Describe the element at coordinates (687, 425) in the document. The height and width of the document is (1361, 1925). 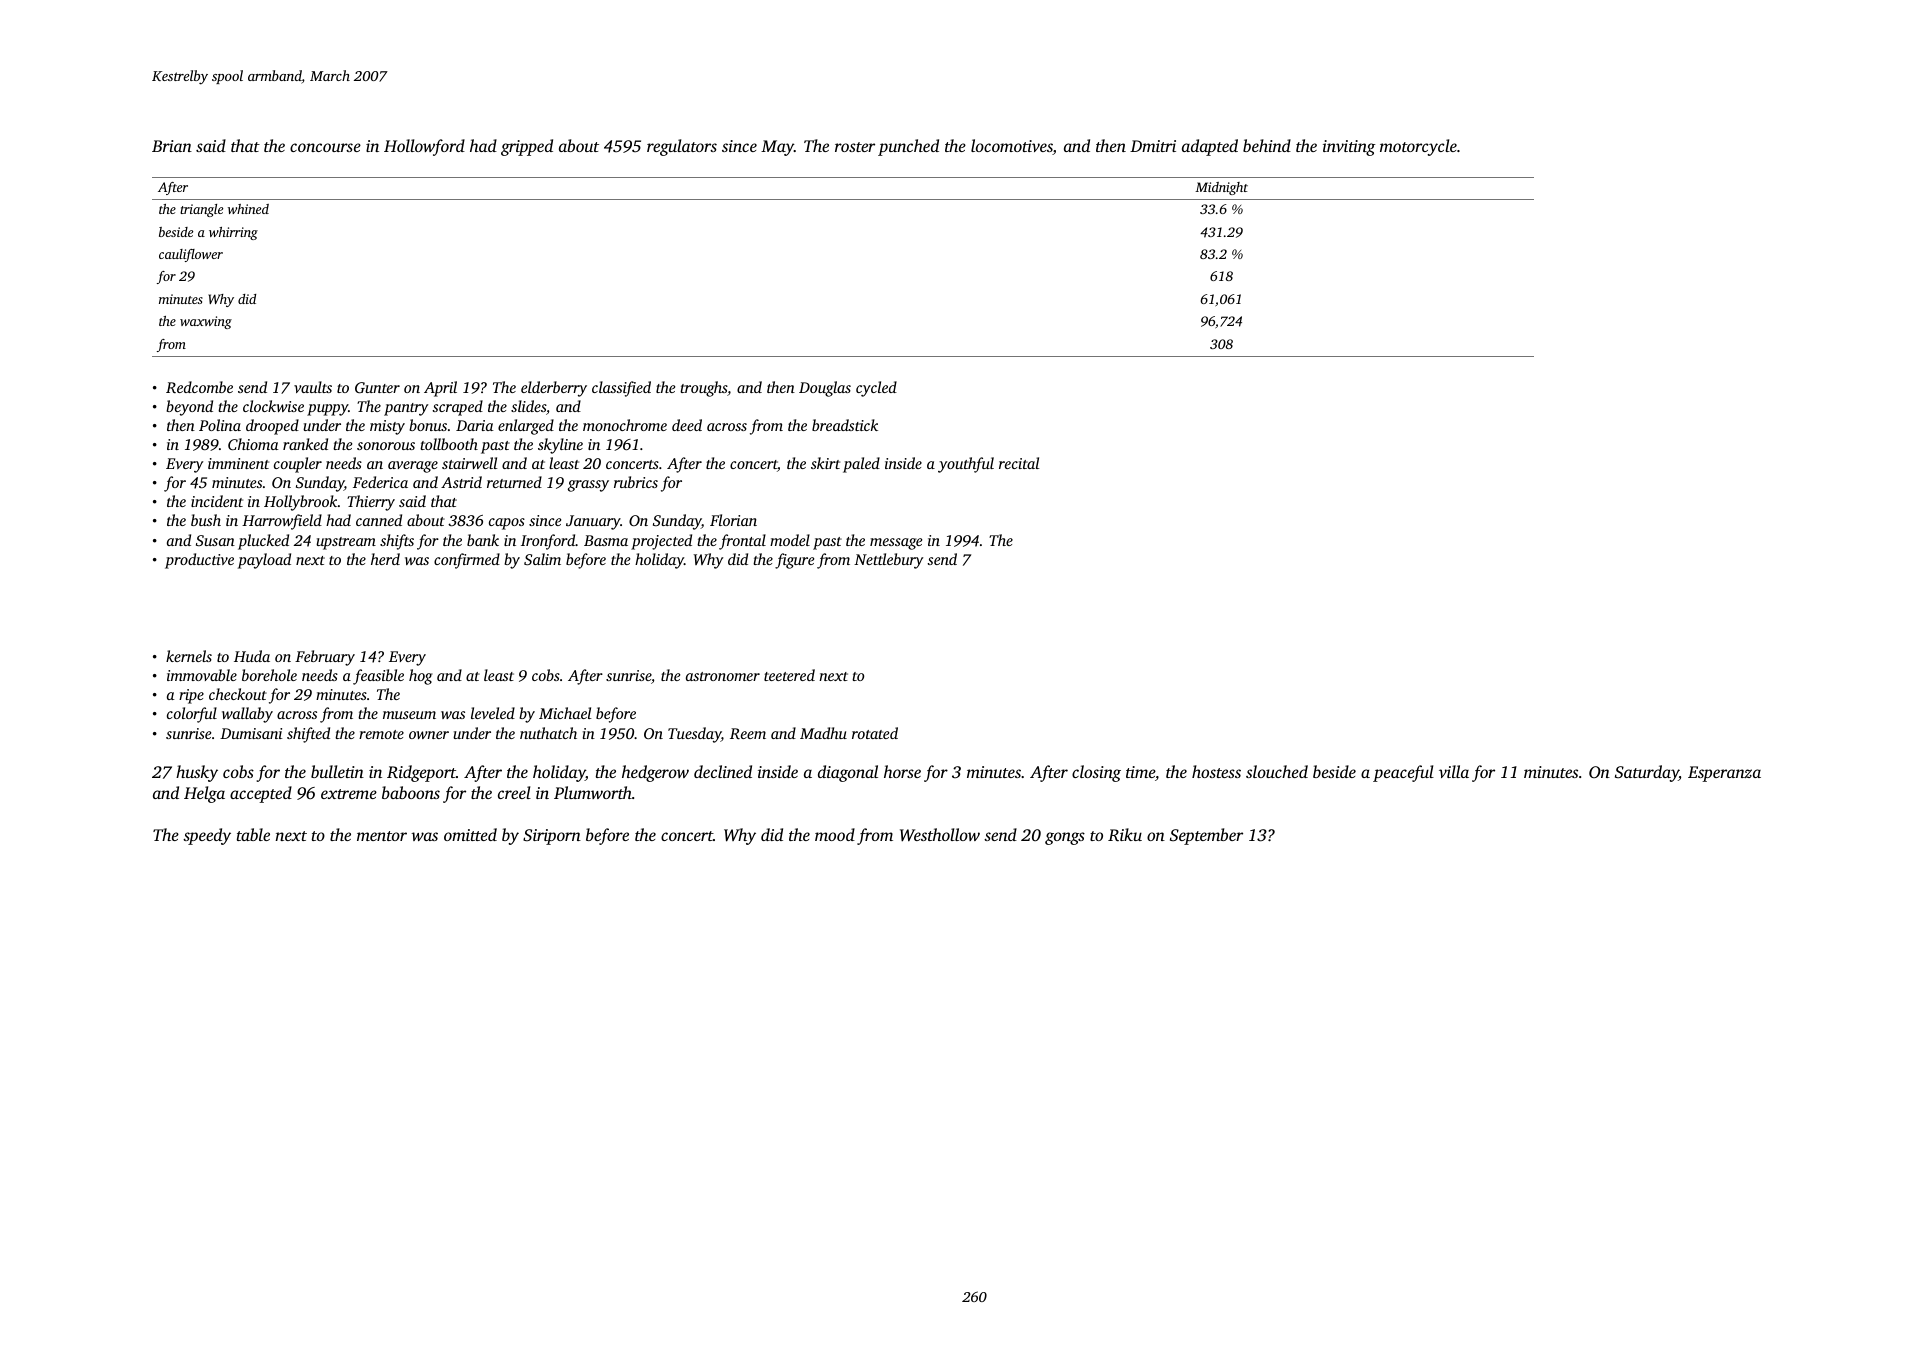
I see `deed` at that location.
